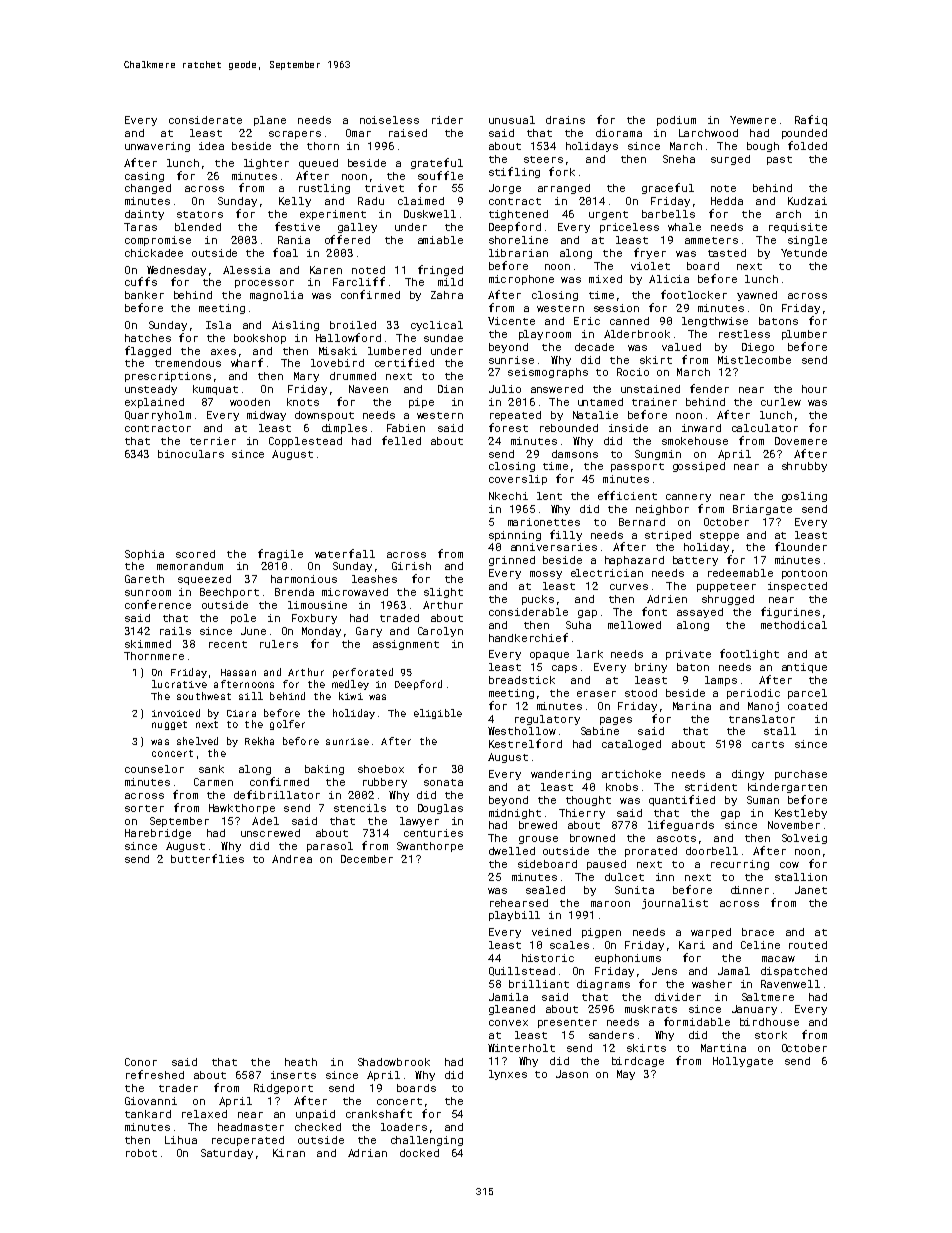 The height and width of the screenshot is (1233, 952). What do you see at coordinates (790, 984) in the screenshot?
I see `Ravenwell` at bounding box center [790, 984].
